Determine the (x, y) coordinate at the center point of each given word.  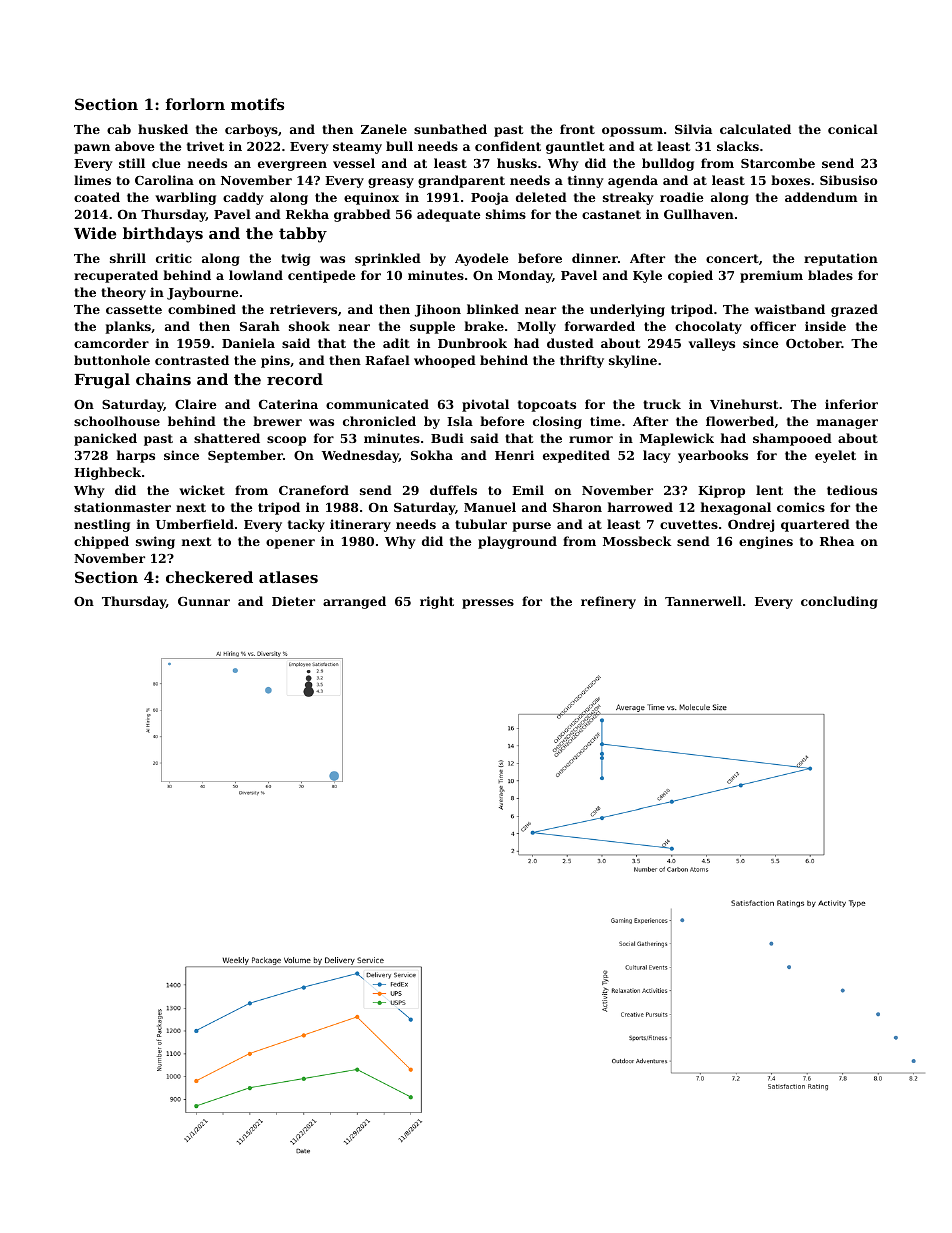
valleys (712, 344)
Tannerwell (703, 601)
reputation (841, 259)
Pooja (490, 198)
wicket (202, 490)
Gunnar (204, 601)
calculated (755, 129)
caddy (243, 198)
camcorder (111, 343)
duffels (453, 490)
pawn (92, 149)
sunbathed (450, 129)
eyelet (835, 456)
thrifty (582, 361)
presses (488, 604)
